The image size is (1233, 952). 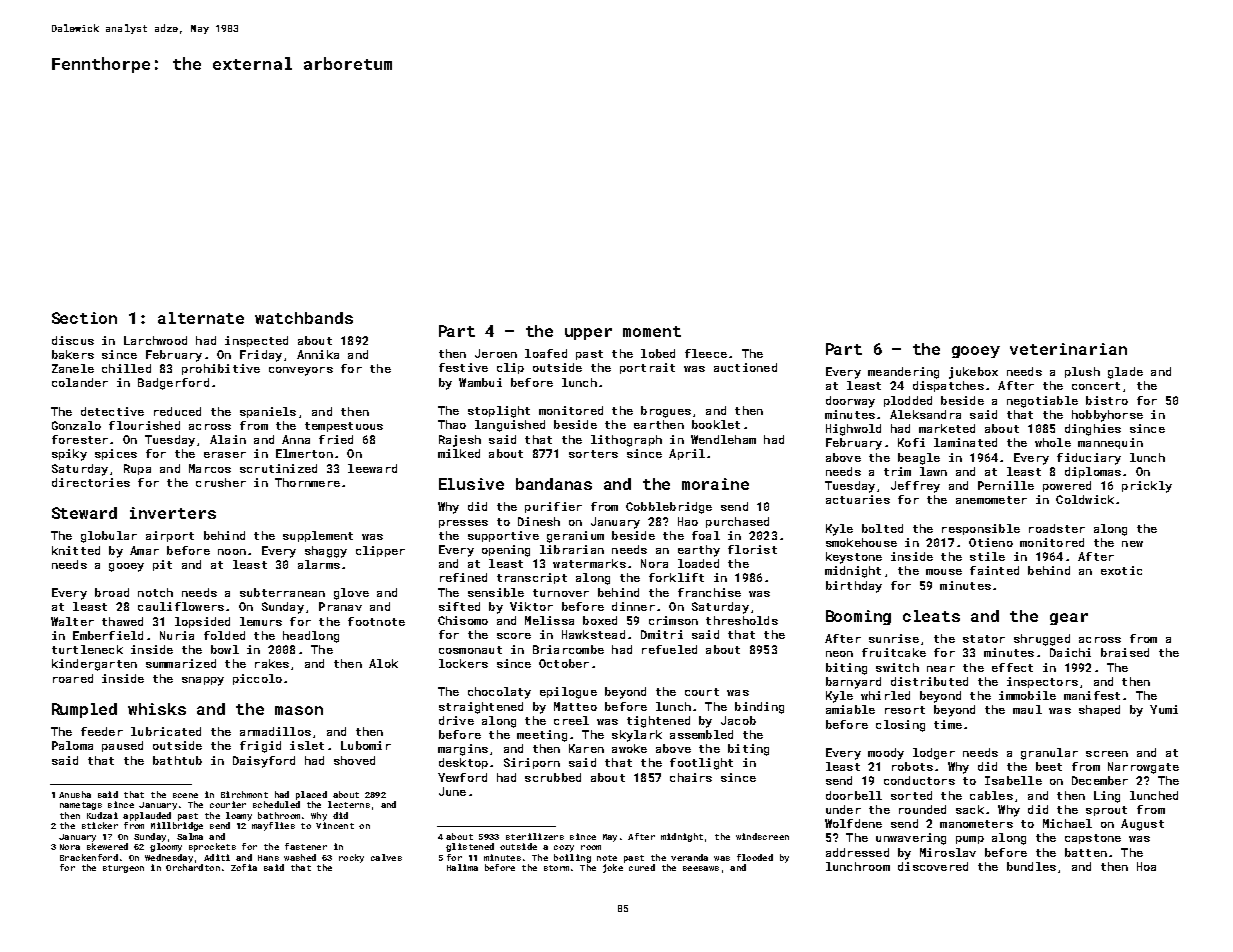 What do you see at coordinates (745, 367) in the image?
I see `auctioned` at bounding box center [745, 367].
